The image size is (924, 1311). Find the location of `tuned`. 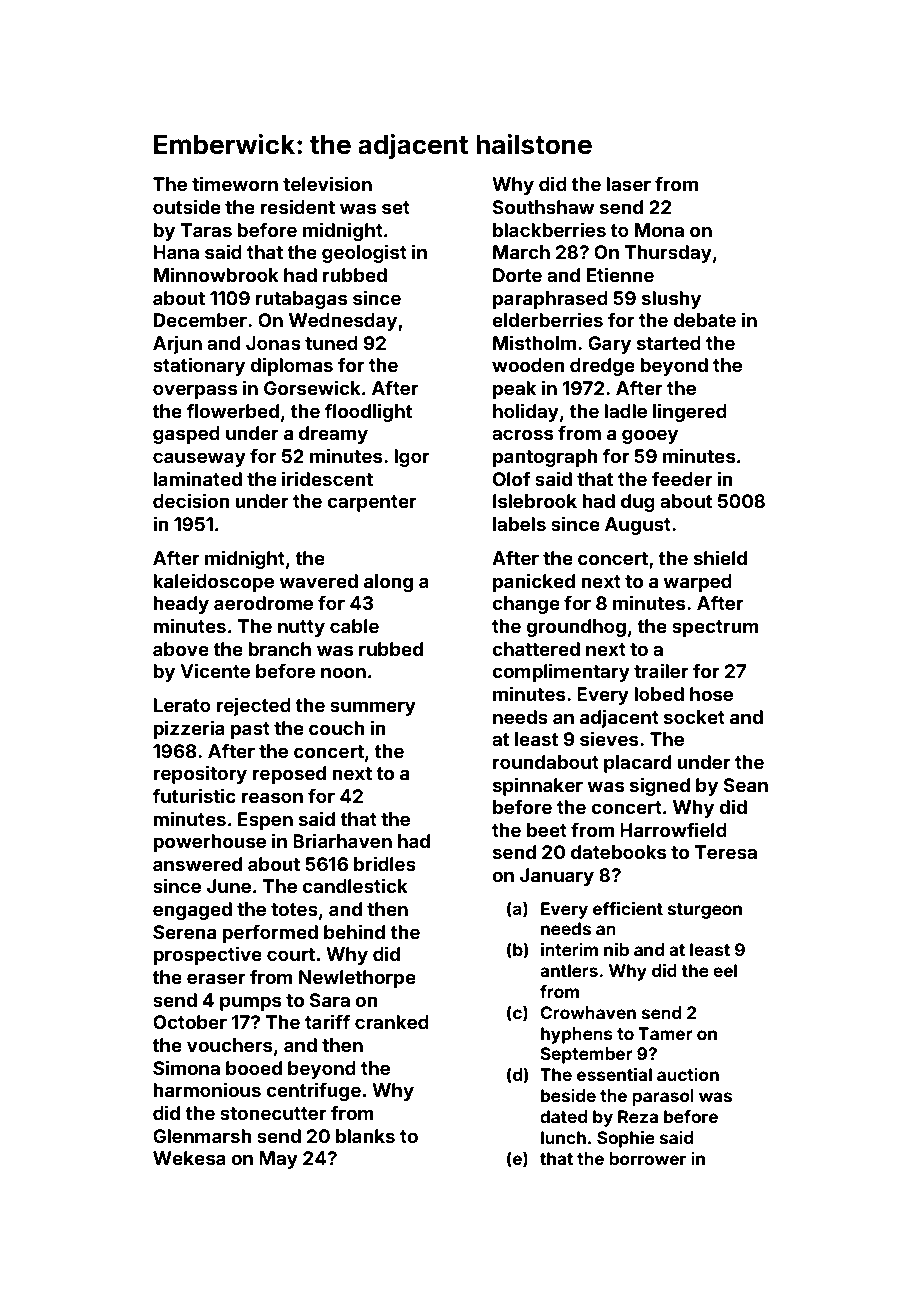

tuned is located at coordinates (331, 343).
